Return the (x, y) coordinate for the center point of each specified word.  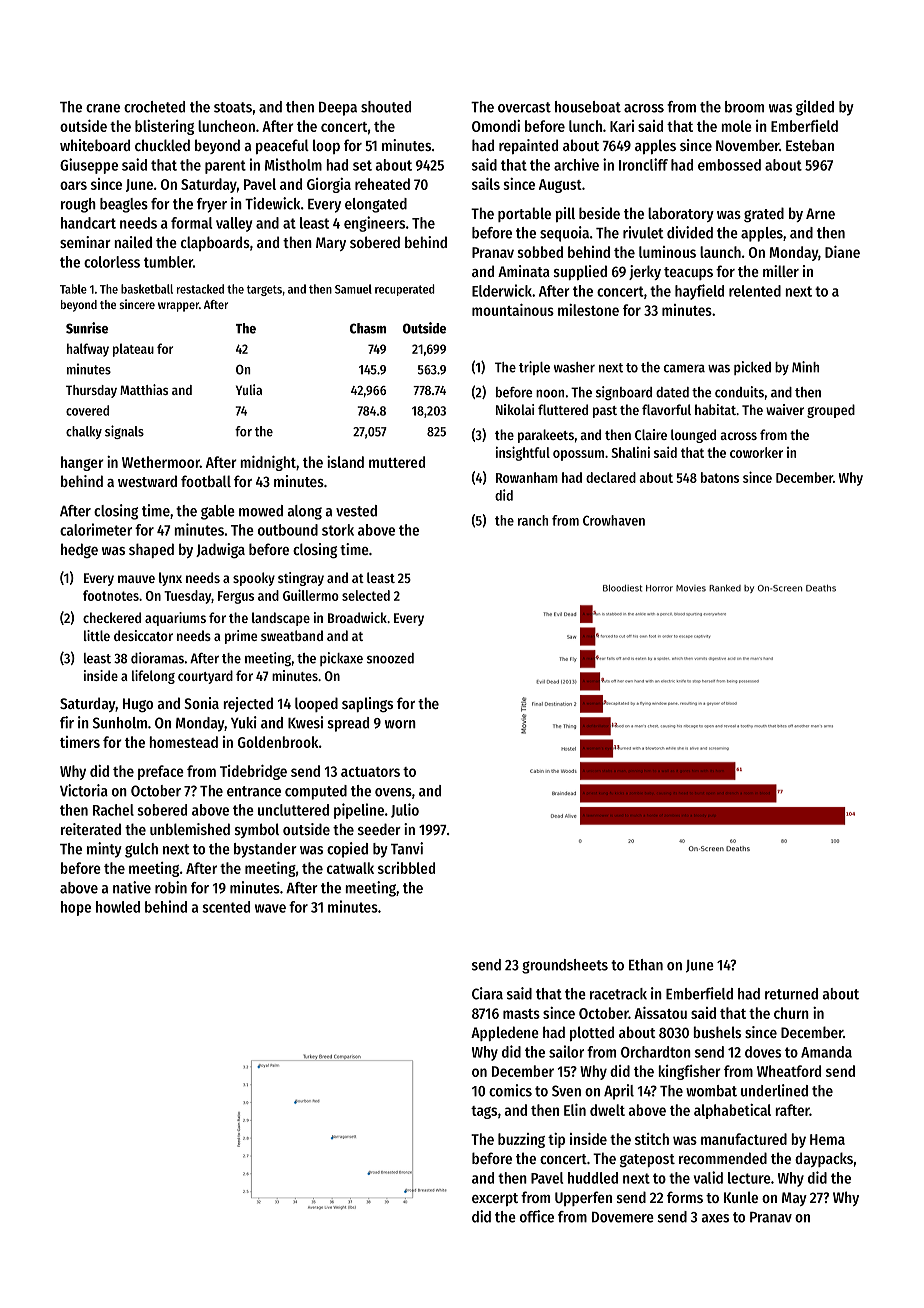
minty (104, 850)
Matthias (144, 389)
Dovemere (623, 1217)
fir (67, 722)
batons (720, 477)
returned (791, 994)
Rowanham (527, 477)
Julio (405, 810)
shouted (386, 107)
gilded (815, 108)
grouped (831, 411)
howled (118, 907)
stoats (233, 107)
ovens (393, 792)
